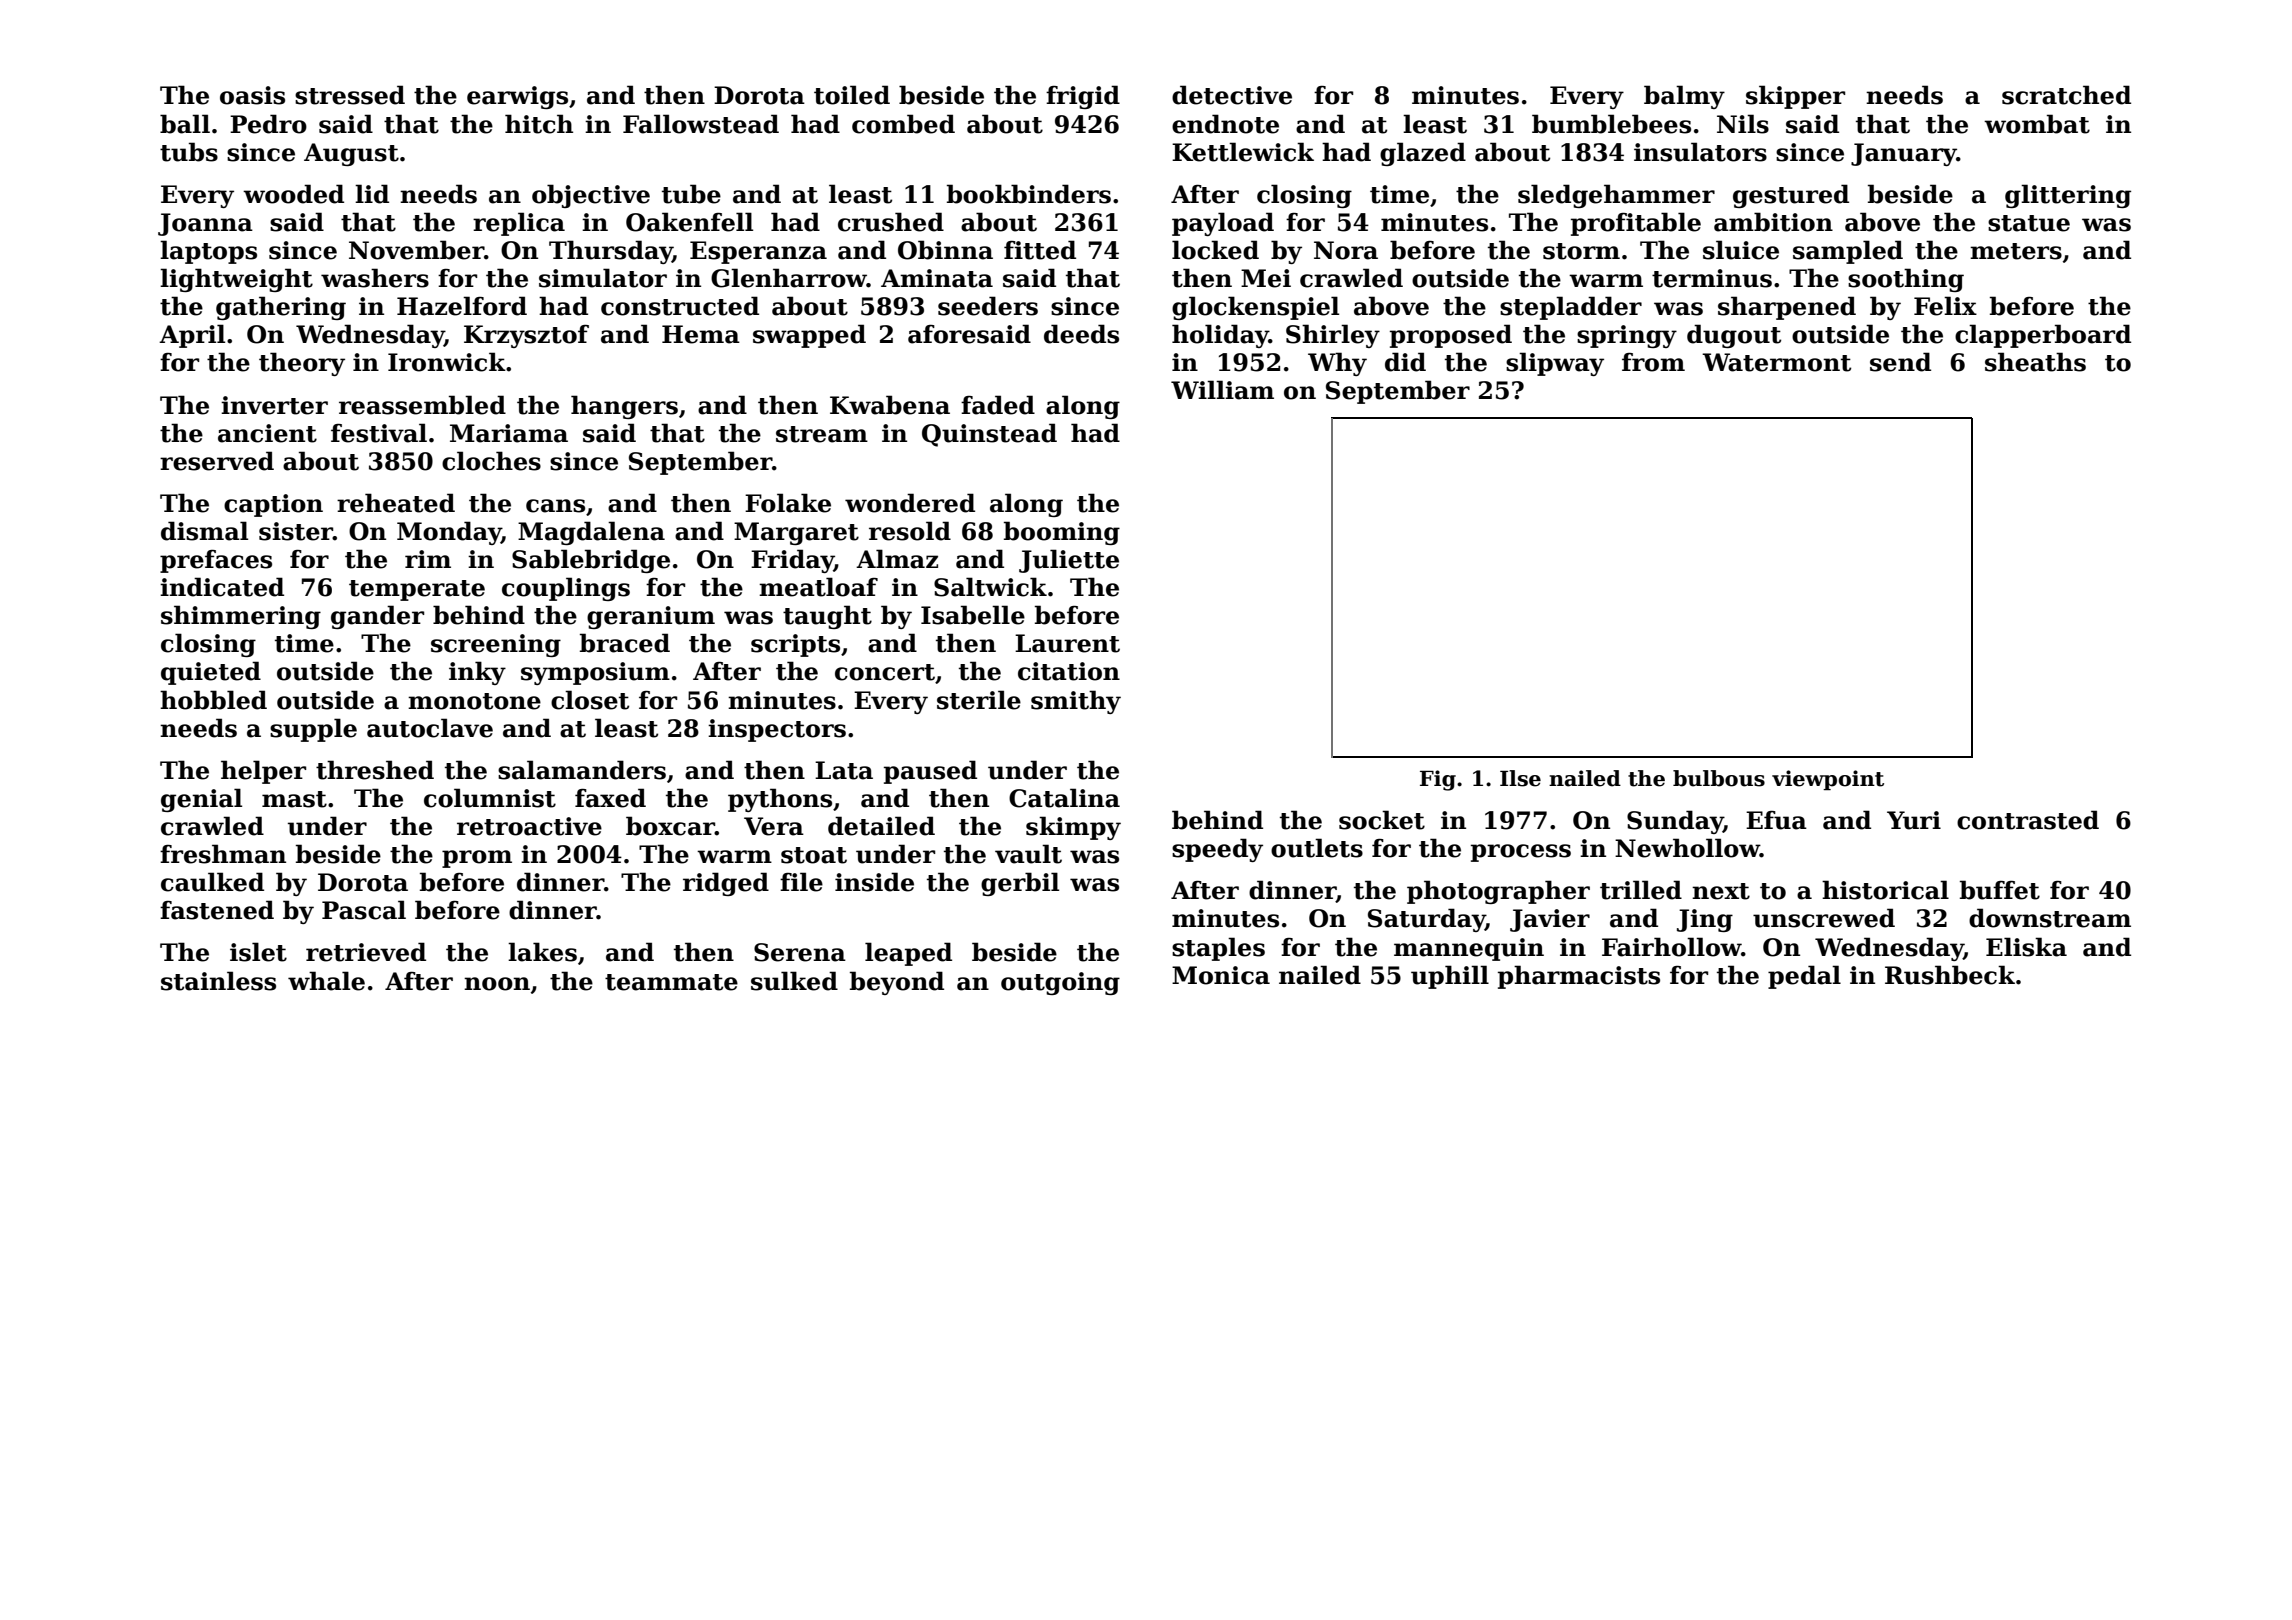 This document has width=2292, height=1620. Describe the element at coordinates (1719, 778) in the document. I see `bulbous` at that location.
